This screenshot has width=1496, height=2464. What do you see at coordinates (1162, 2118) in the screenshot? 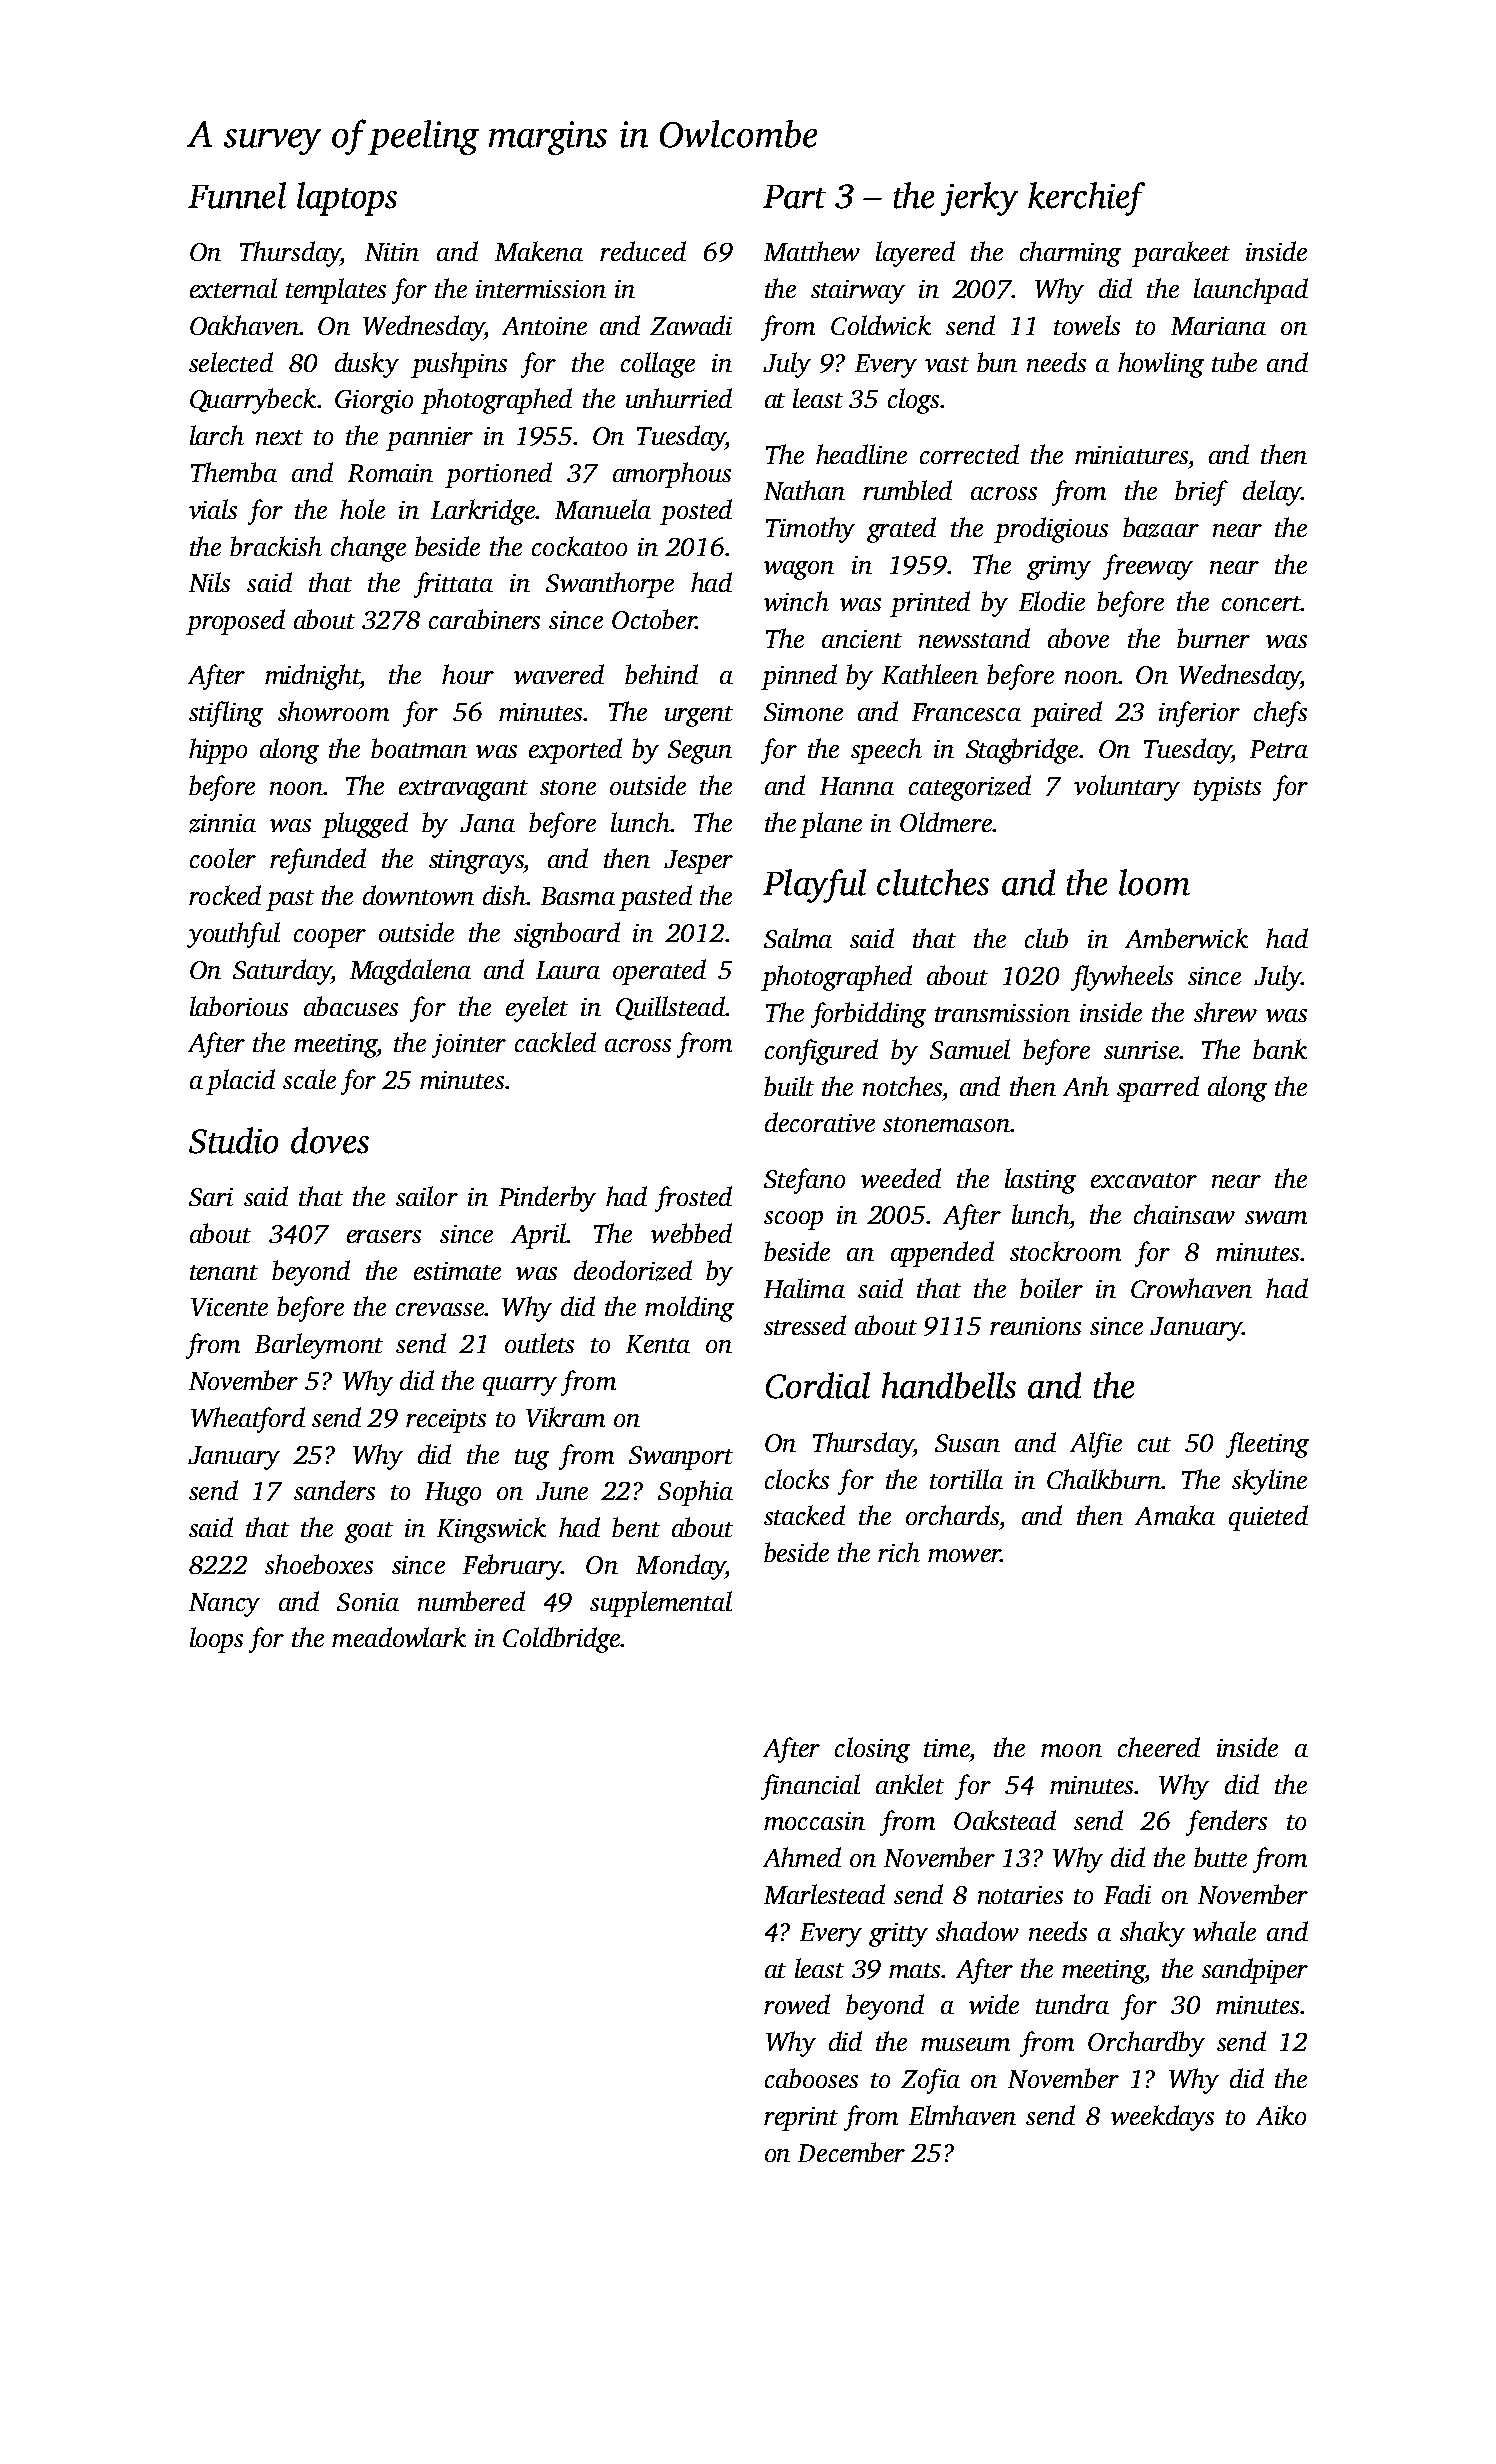
I see `weekdays` at bounding box center [1162, 2118].
